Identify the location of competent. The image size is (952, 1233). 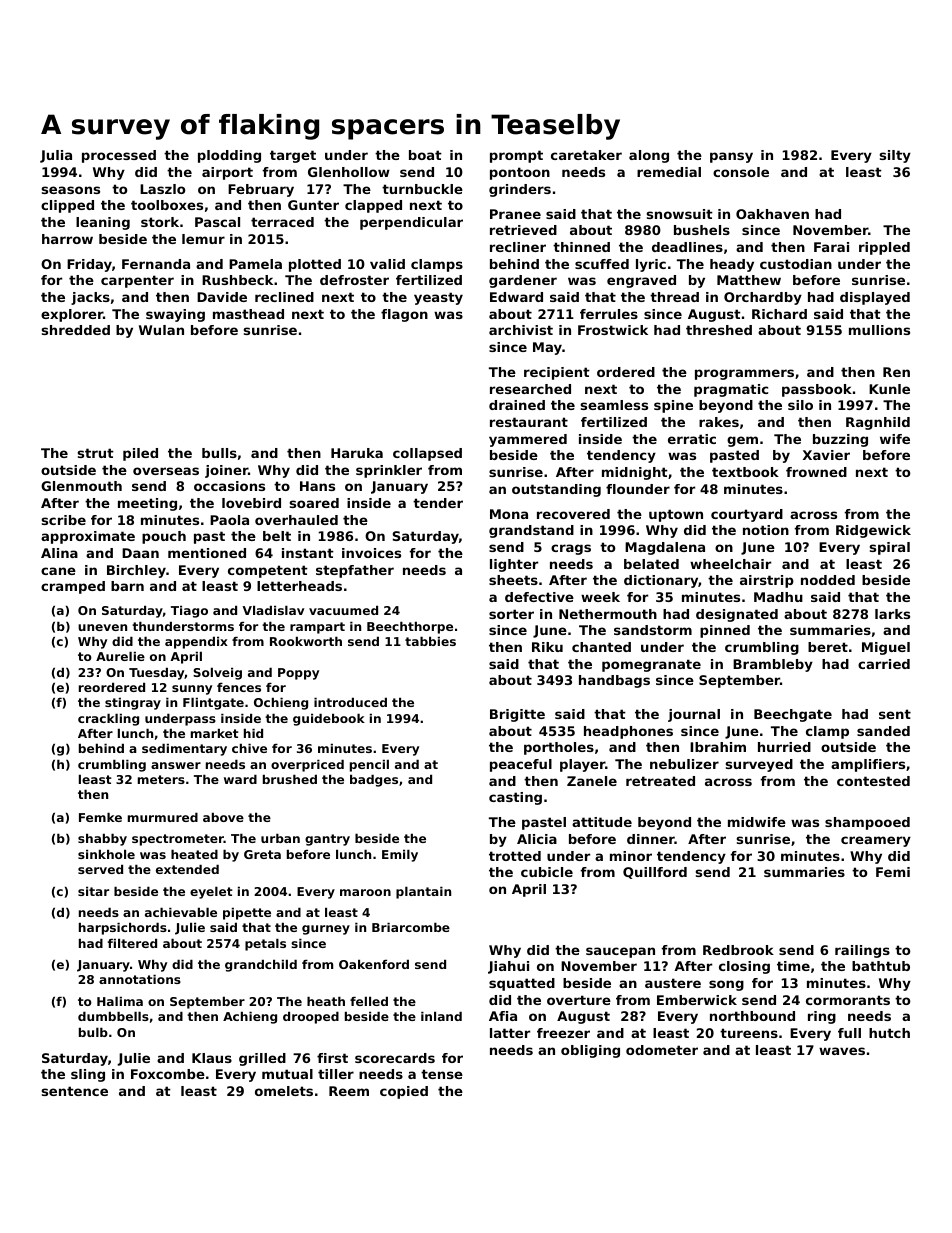
(268, 571).
